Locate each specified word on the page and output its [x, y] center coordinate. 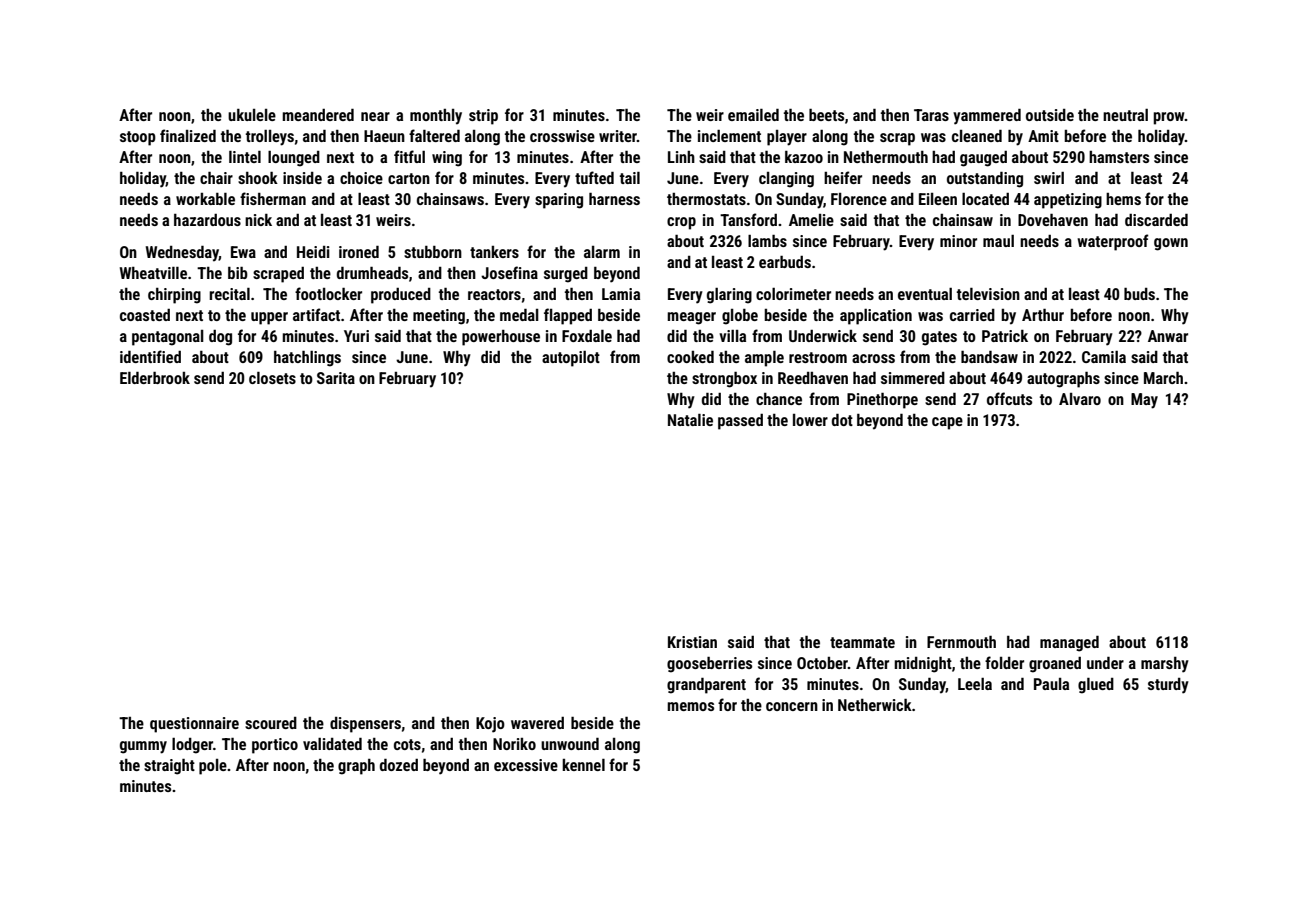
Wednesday [182, 254]
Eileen [938, 199]
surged [566, 275]
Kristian [692, 642]
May [1144, 401]
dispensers [365, 725]
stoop [138, 138]
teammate [862, 642]
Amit [1043, 136]
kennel [583, 765]
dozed [399, 765]
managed [1069, 644]
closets [272, 378]
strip [483, 117]
